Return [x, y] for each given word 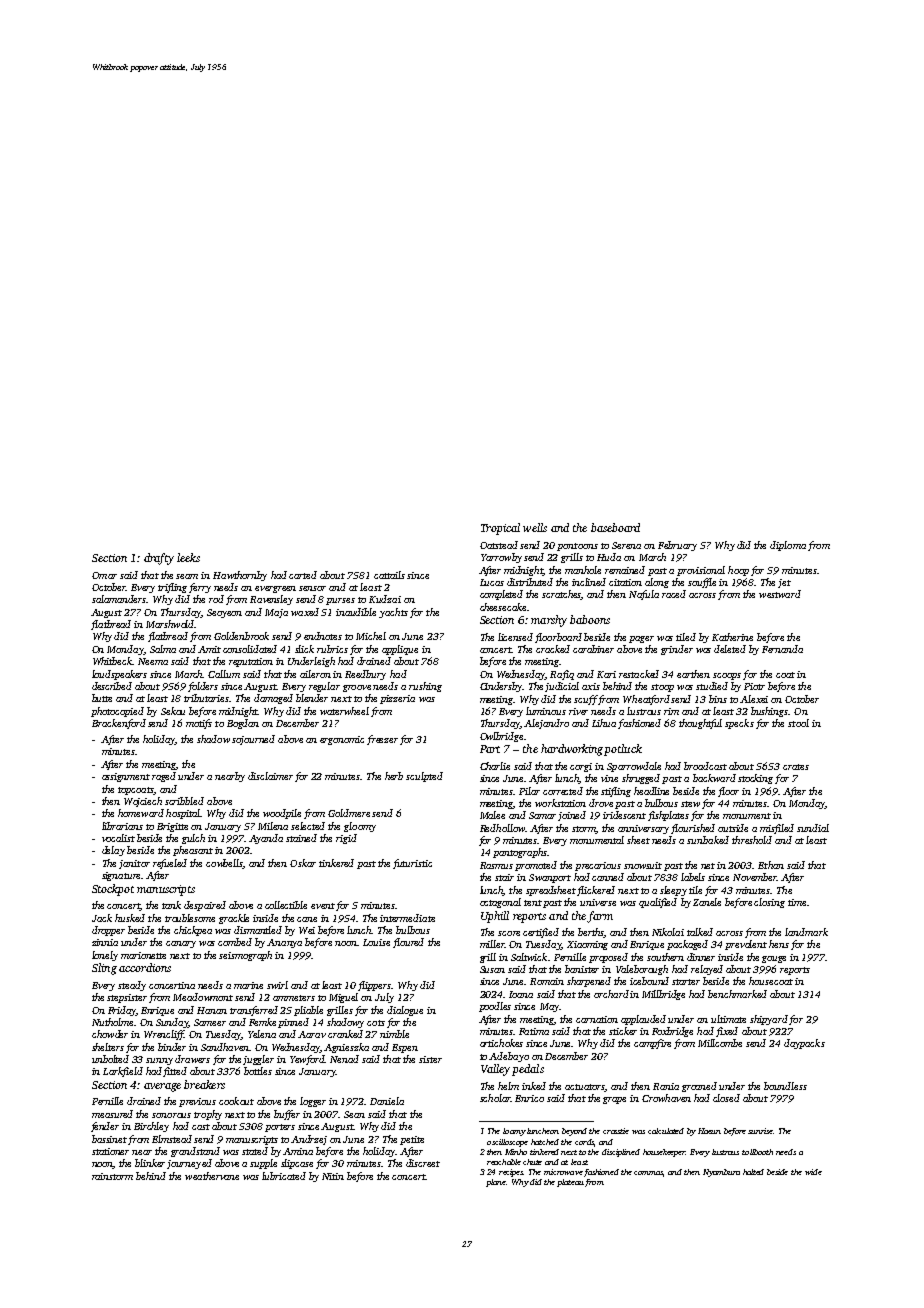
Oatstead [499, 545]
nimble [394, 1034]
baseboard [615, 527]
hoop [738, 571]
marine [248, 985]
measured [112, 1114]
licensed [515, 637]
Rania [666, 1086]
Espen [405, 1048]
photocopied [117, 712]
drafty [159, 559]
